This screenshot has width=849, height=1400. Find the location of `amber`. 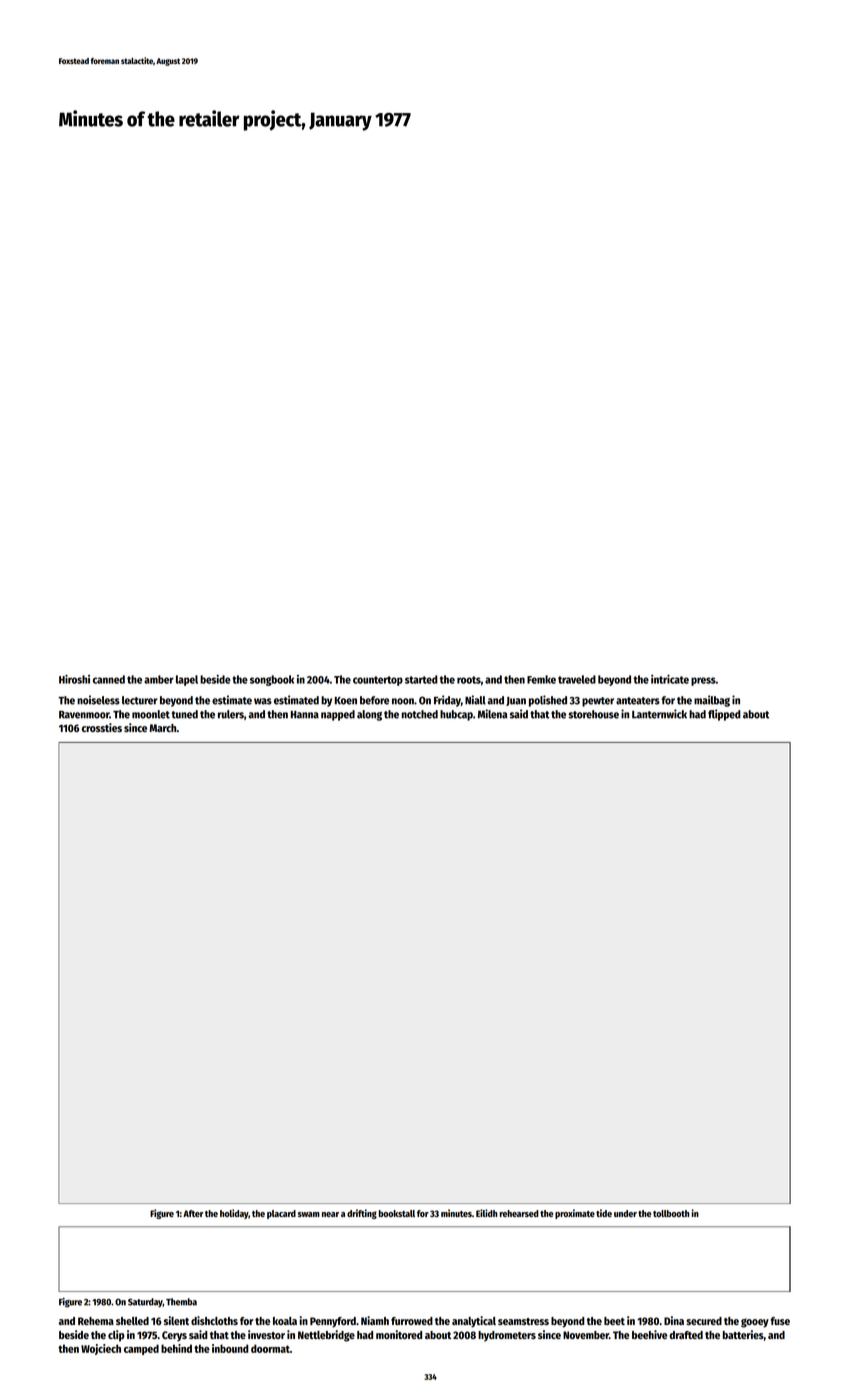

amber is located at coordinates (159, 679).
